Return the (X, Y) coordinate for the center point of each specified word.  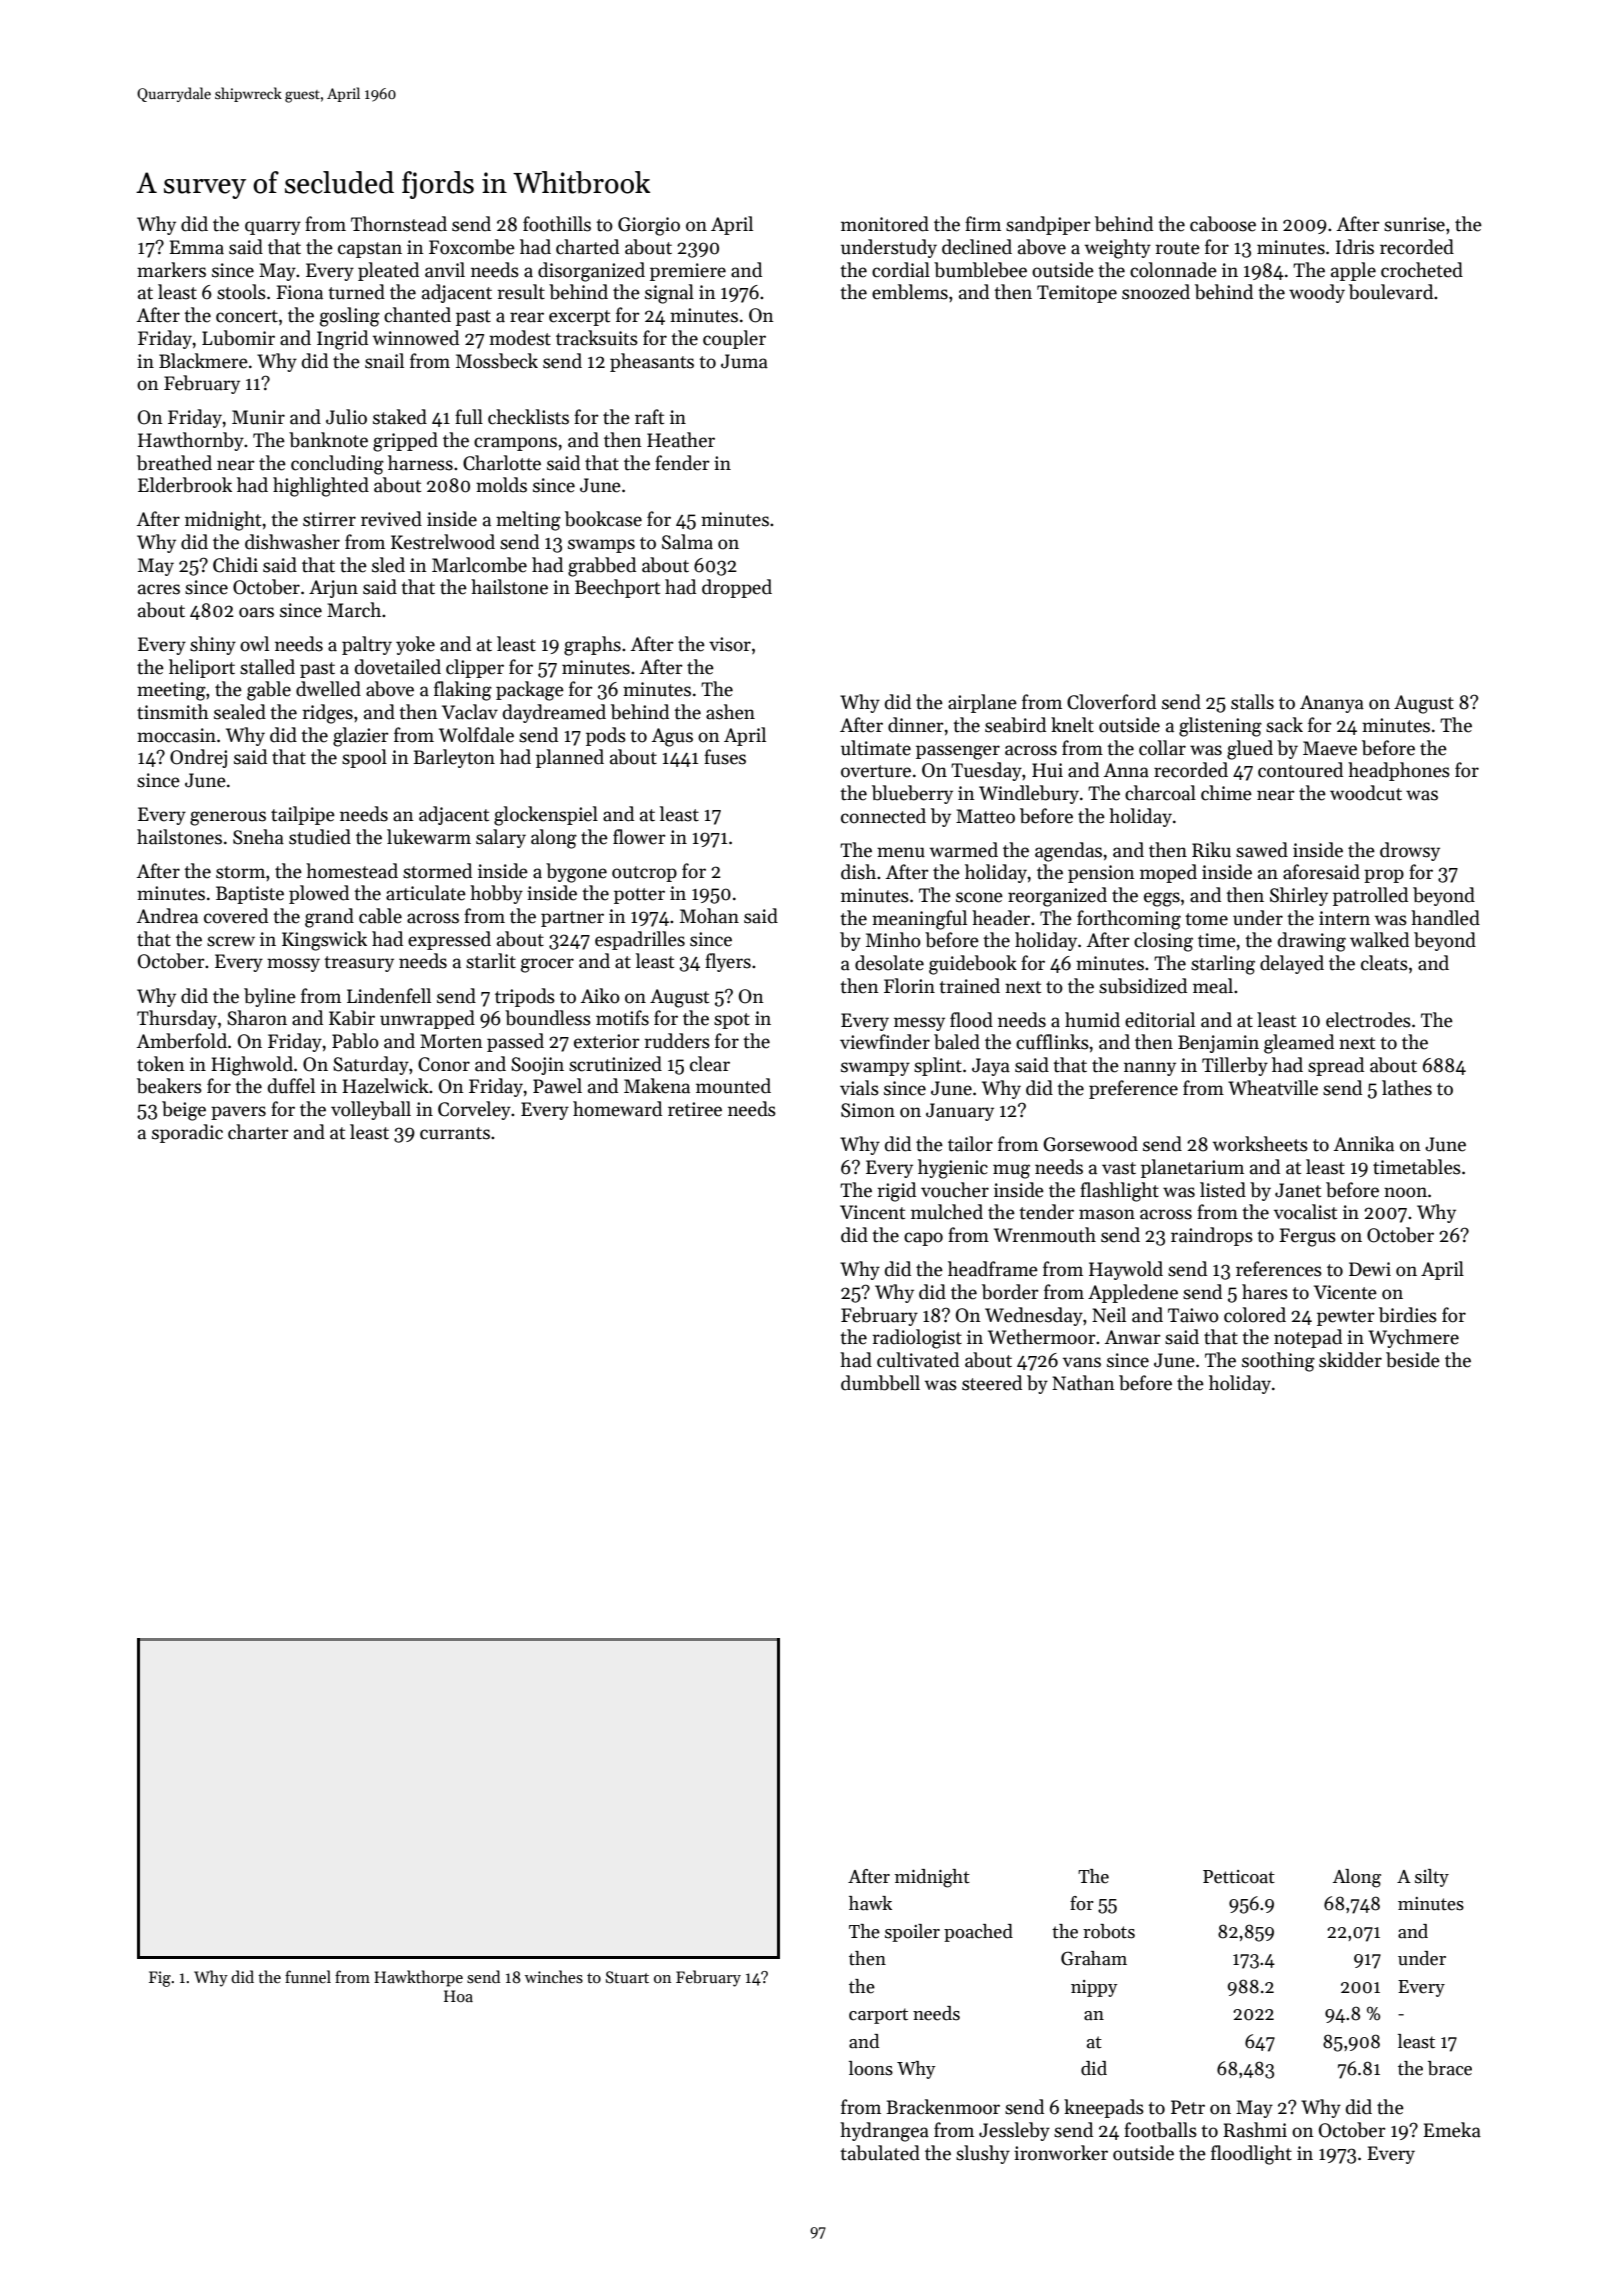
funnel (308, 1976)
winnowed (416, 338)
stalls (1252, 702)
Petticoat (1239, 1877)
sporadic (187, 1133)
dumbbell (880, 1383)
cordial (901, 270)
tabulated (880, 2153)
